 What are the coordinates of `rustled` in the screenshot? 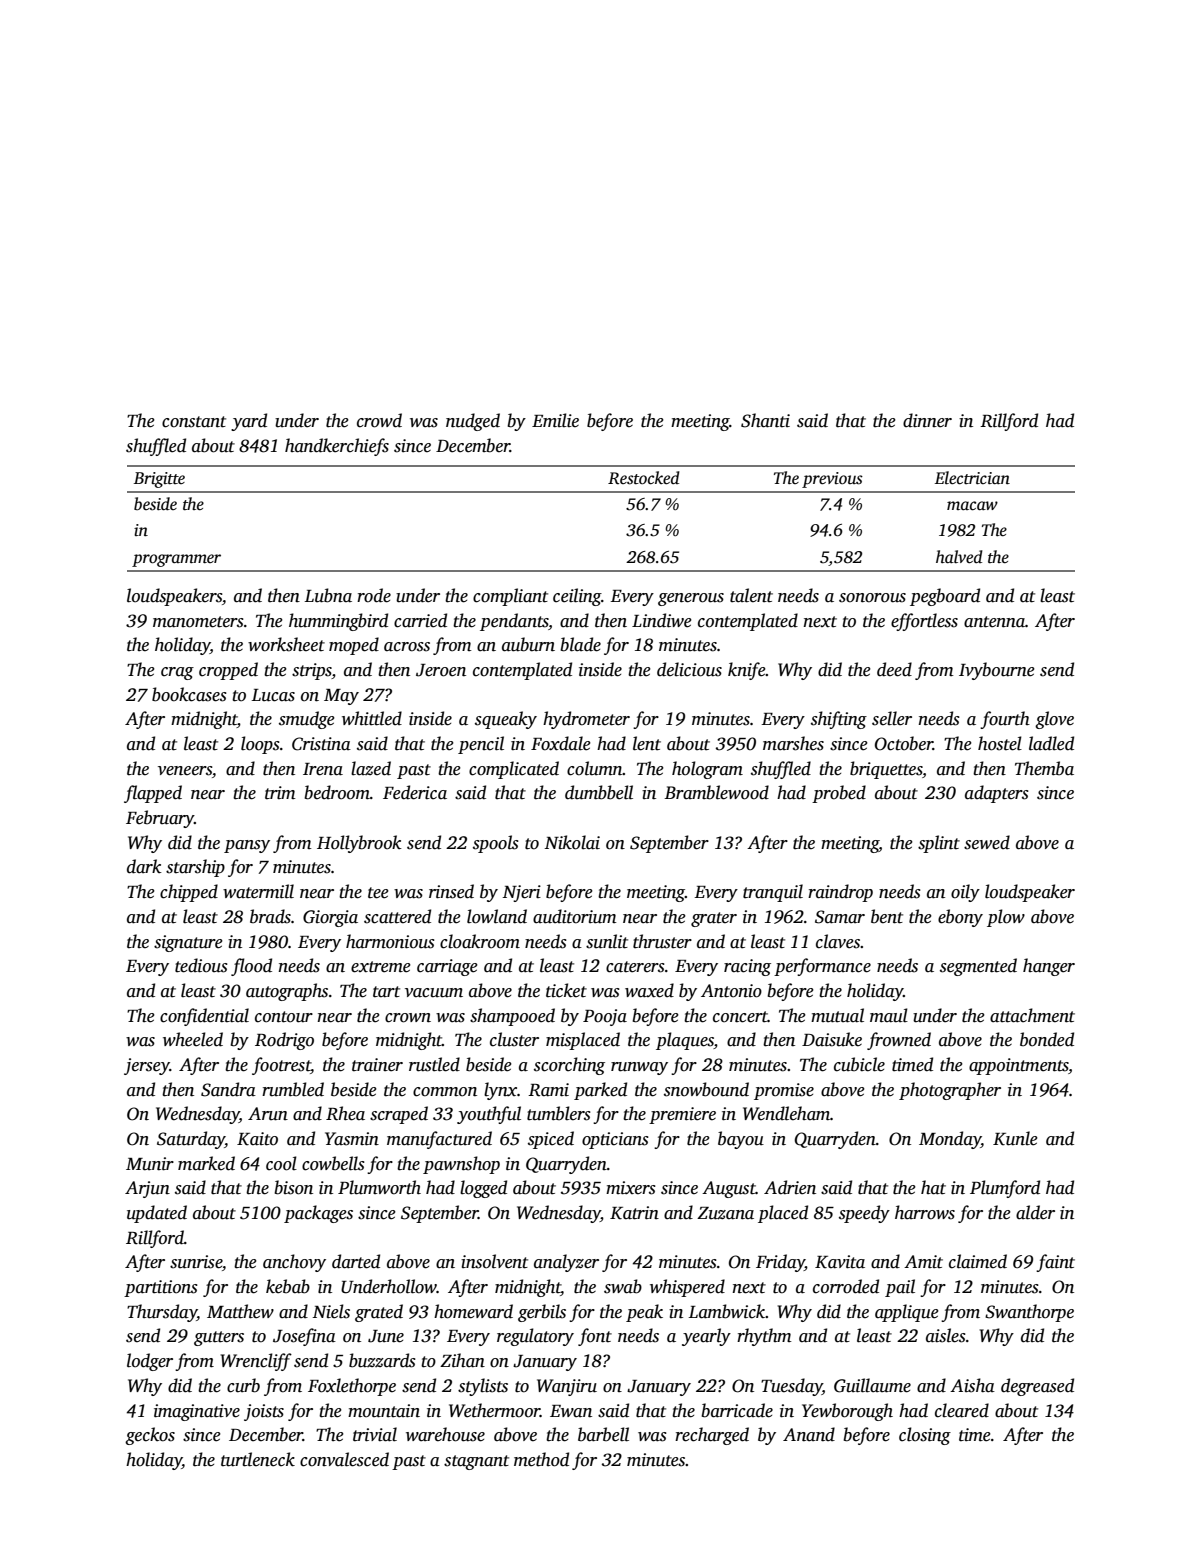 It's located at (434, 1064).
